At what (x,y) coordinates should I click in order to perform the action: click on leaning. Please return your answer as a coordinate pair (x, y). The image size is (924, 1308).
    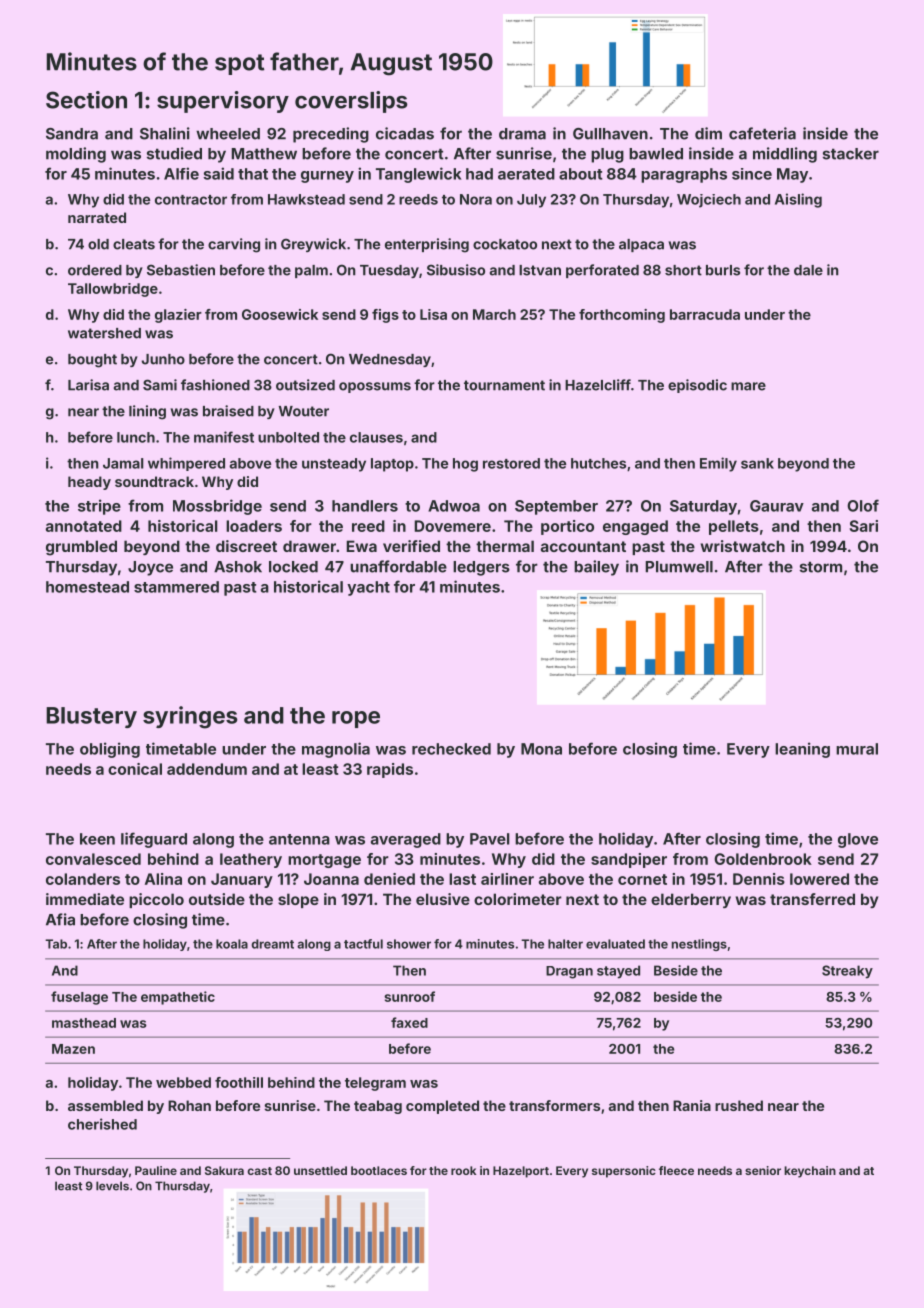
    Looking at the image, I should click on (802, 750).
